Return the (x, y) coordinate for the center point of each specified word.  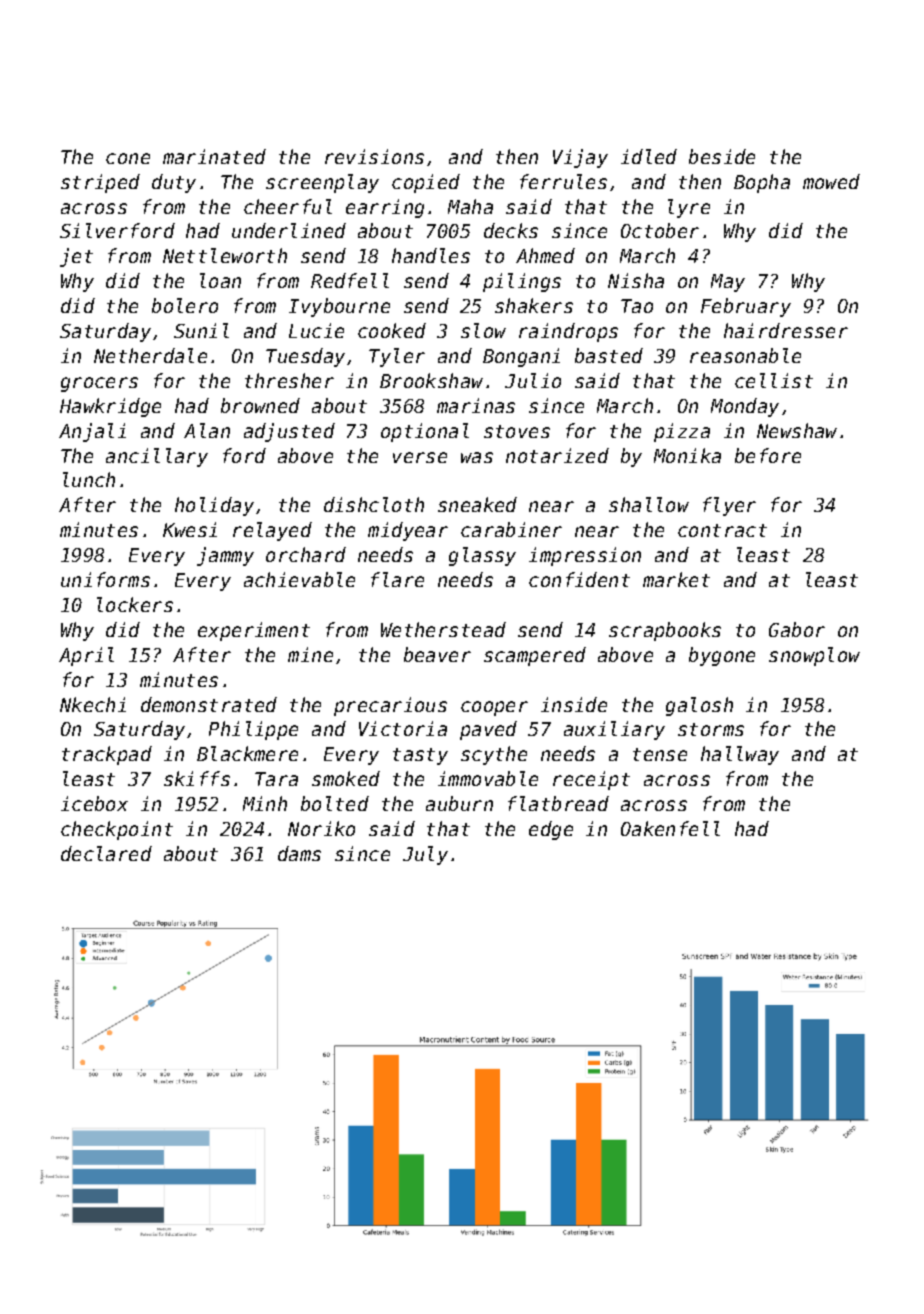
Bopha (762, 183)
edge (551, 830)
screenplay (322, 183)
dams (299, 853)
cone (128, 158)
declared (106, 853)
